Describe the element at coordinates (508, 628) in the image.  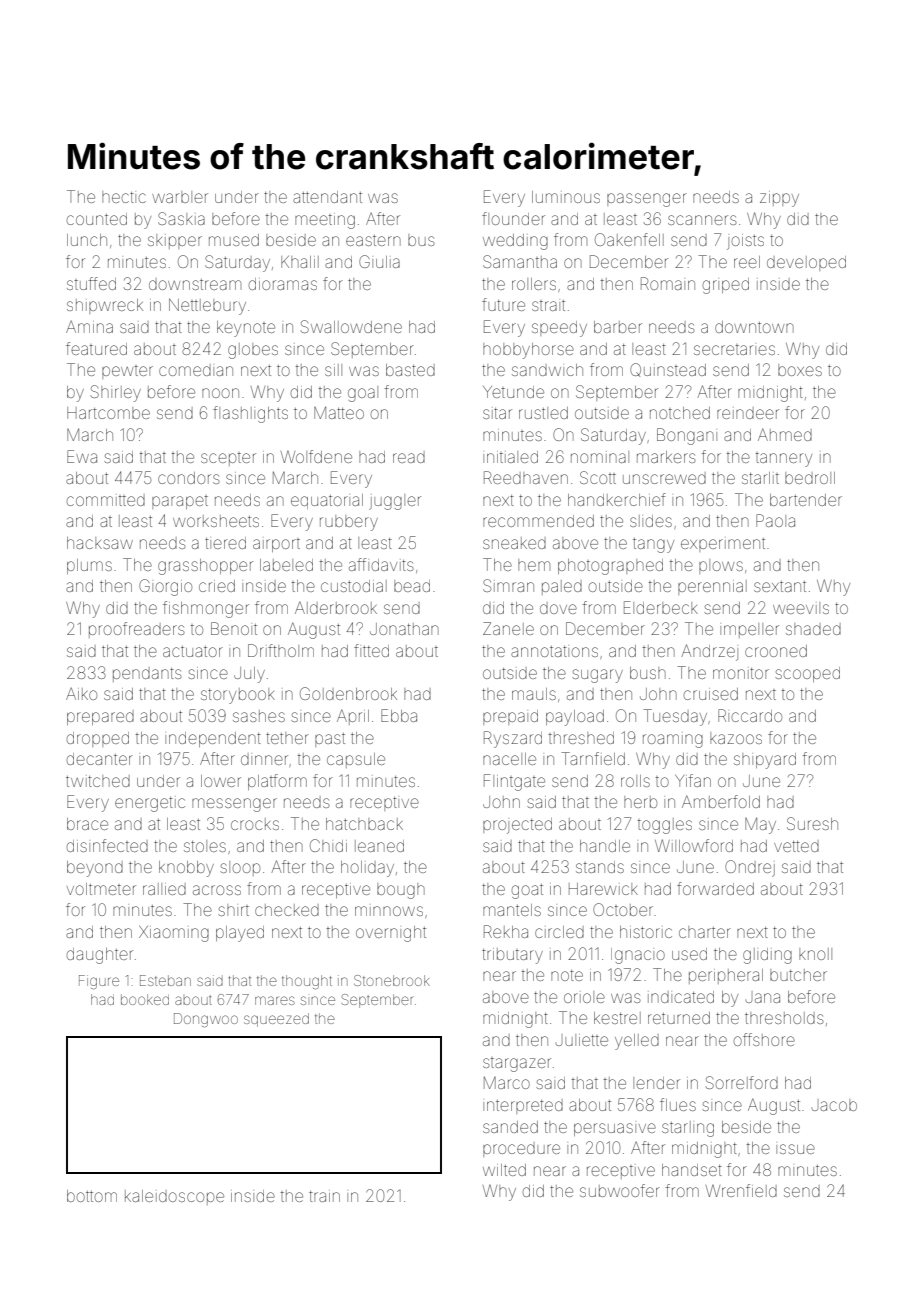
I see `Zanele` at that location.
